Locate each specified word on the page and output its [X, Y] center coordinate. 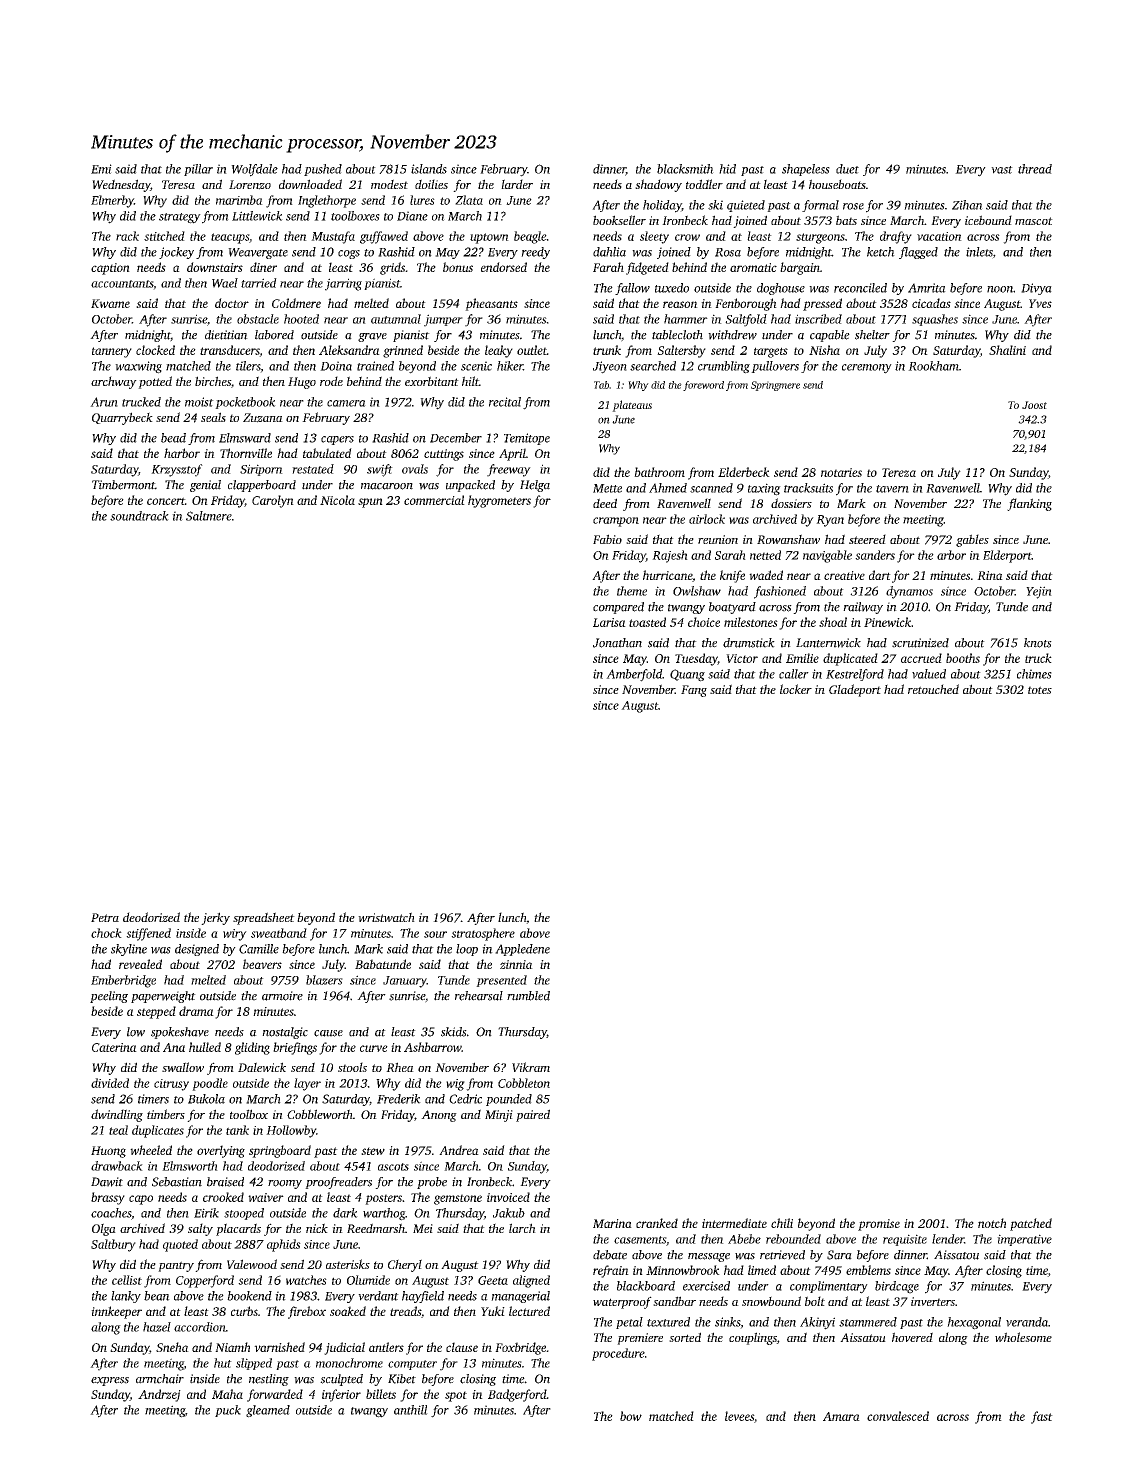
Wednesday [121, 185]
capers [337, 440]
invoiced [508, 1197]
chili [782, 1223]
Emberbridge [123, 981]
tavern [892, 489]
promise [879, 1225]
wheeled [151, 1150]
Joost [1034, 405]
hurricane [667, 575]
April [512, 454]
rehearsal [479, 996]
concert [166, 501]
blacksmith [685, 169]
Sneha [172, 1347]
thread [1035, 169]
